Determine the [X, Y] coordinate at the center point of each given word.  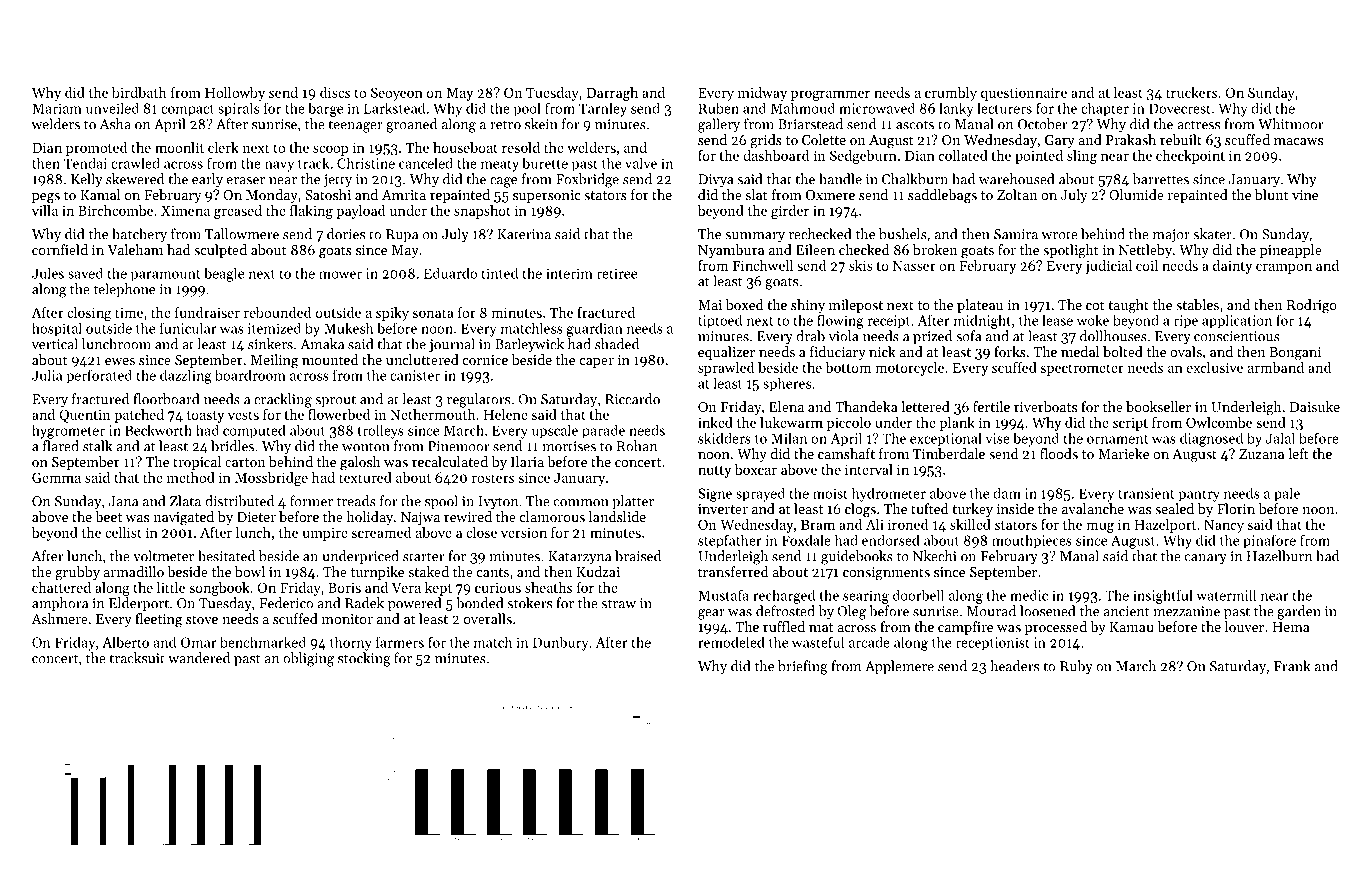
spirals [238, 110]
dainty [1232, 267]
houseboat [465, 147]
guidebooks [857, 557]
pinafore [1269, 542]
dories [346, 234]
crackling [283, 400]
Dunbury [561, 644]
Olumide [1136, 194]
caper [597, 363]
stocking [364, 659]
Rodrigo [1312, 306]
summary [755, 237]
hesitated [226, 556]
